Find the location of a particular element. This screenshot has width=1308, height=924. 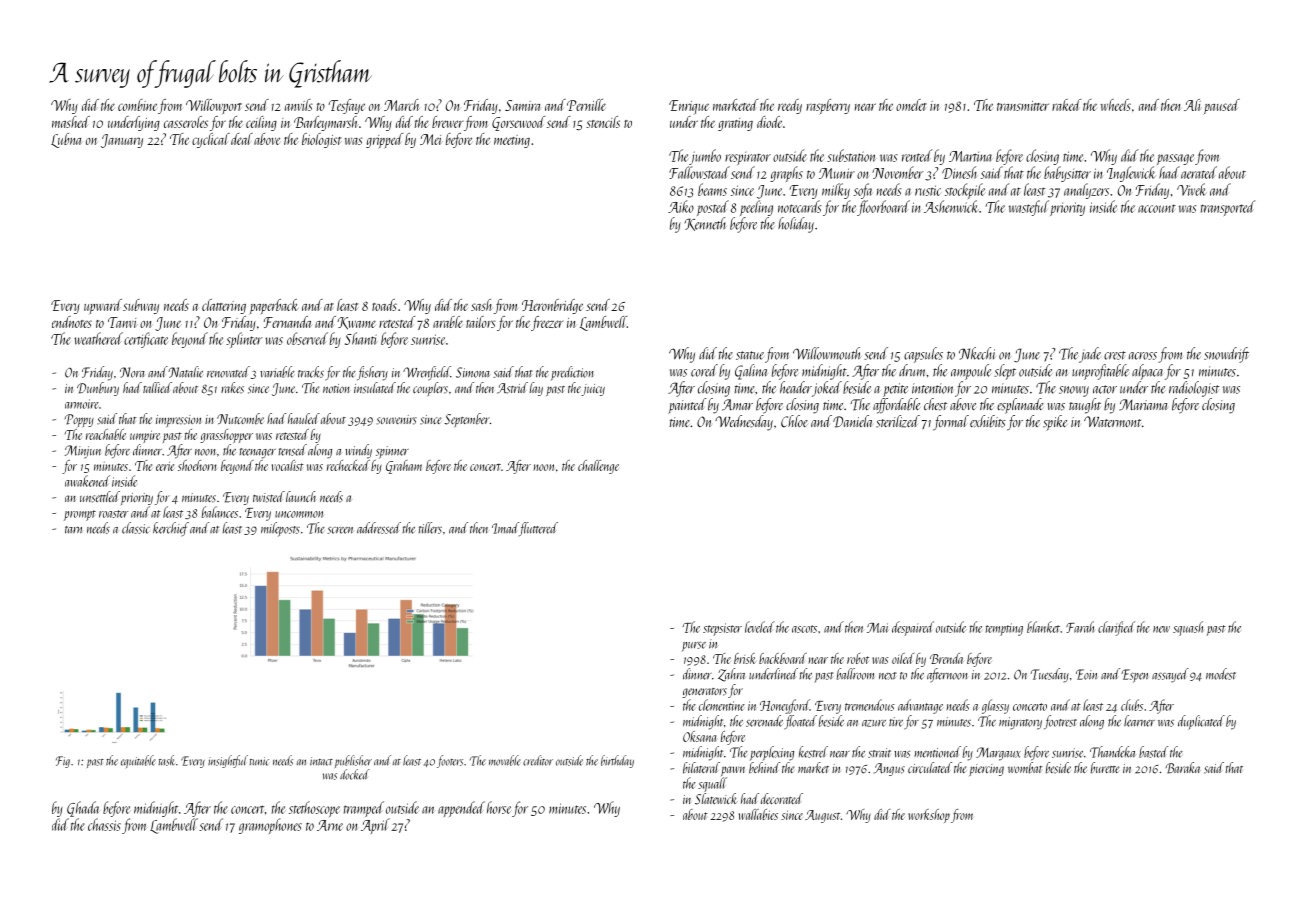

ascots is located at coordinates (804, 629).
